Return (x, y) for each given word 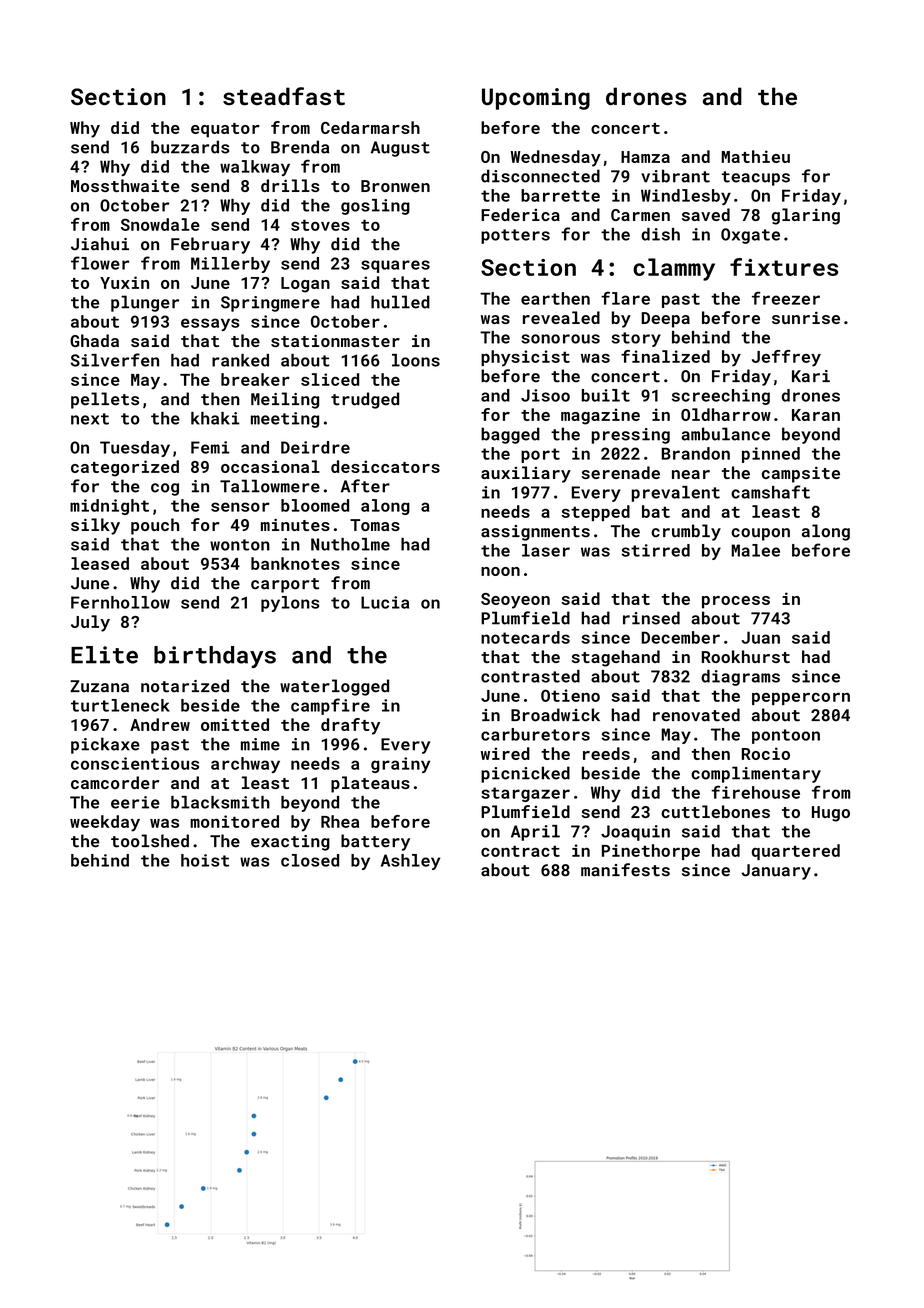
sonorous (560, 339)
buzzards (190, 147)
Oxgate (750, 236)
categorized (125, 468)
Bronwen (395, 186)
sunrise (806, 317)
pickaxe (105, 745)
